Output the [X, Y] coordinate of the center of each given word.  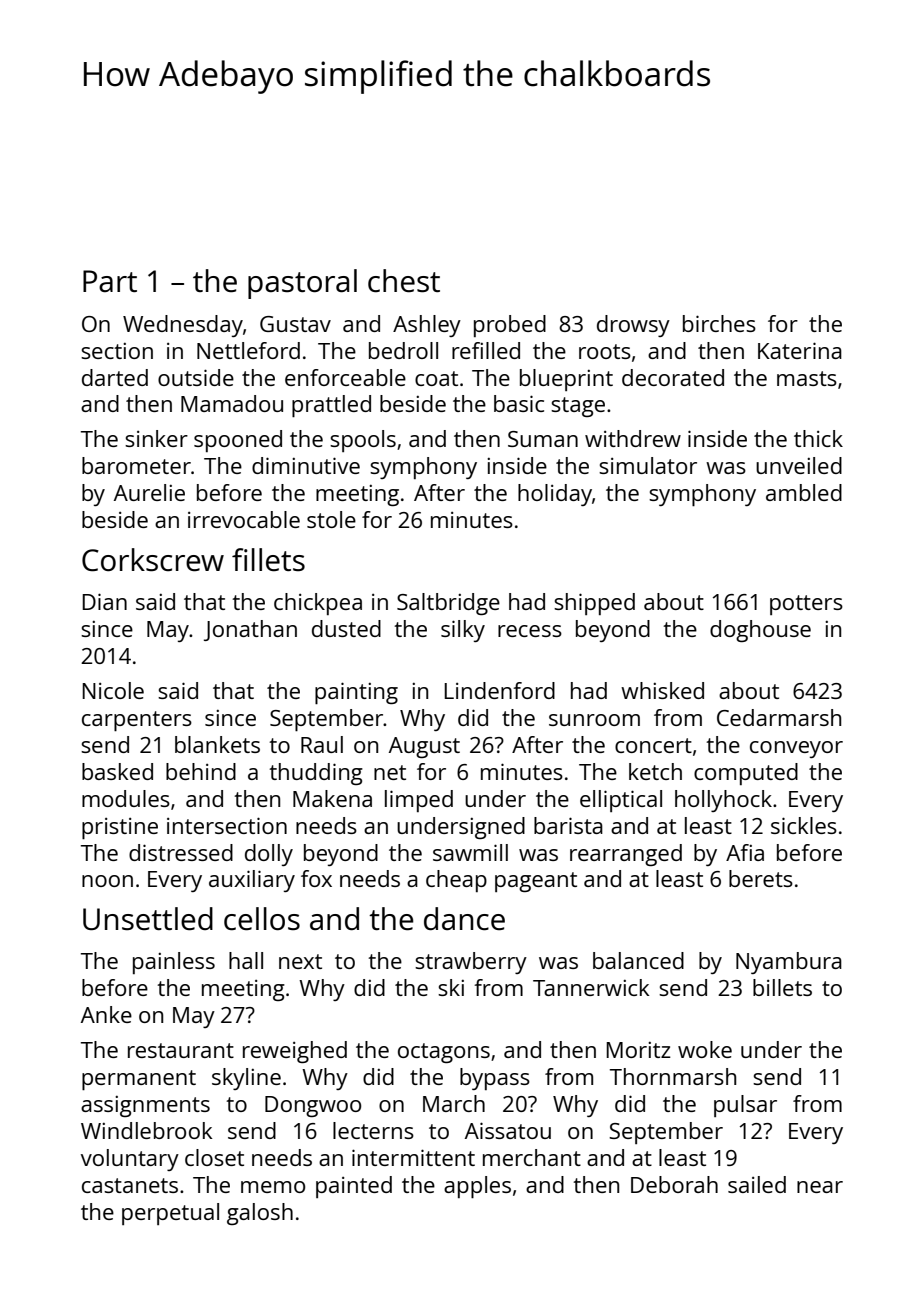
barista [568, 825]
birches [719, 323]
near [820, 1187]
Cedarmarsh [779, 717]
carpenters [137, 721]
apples [477, 1187]
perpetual [170, 1214]
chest [404, 281]
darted [115, 377]
